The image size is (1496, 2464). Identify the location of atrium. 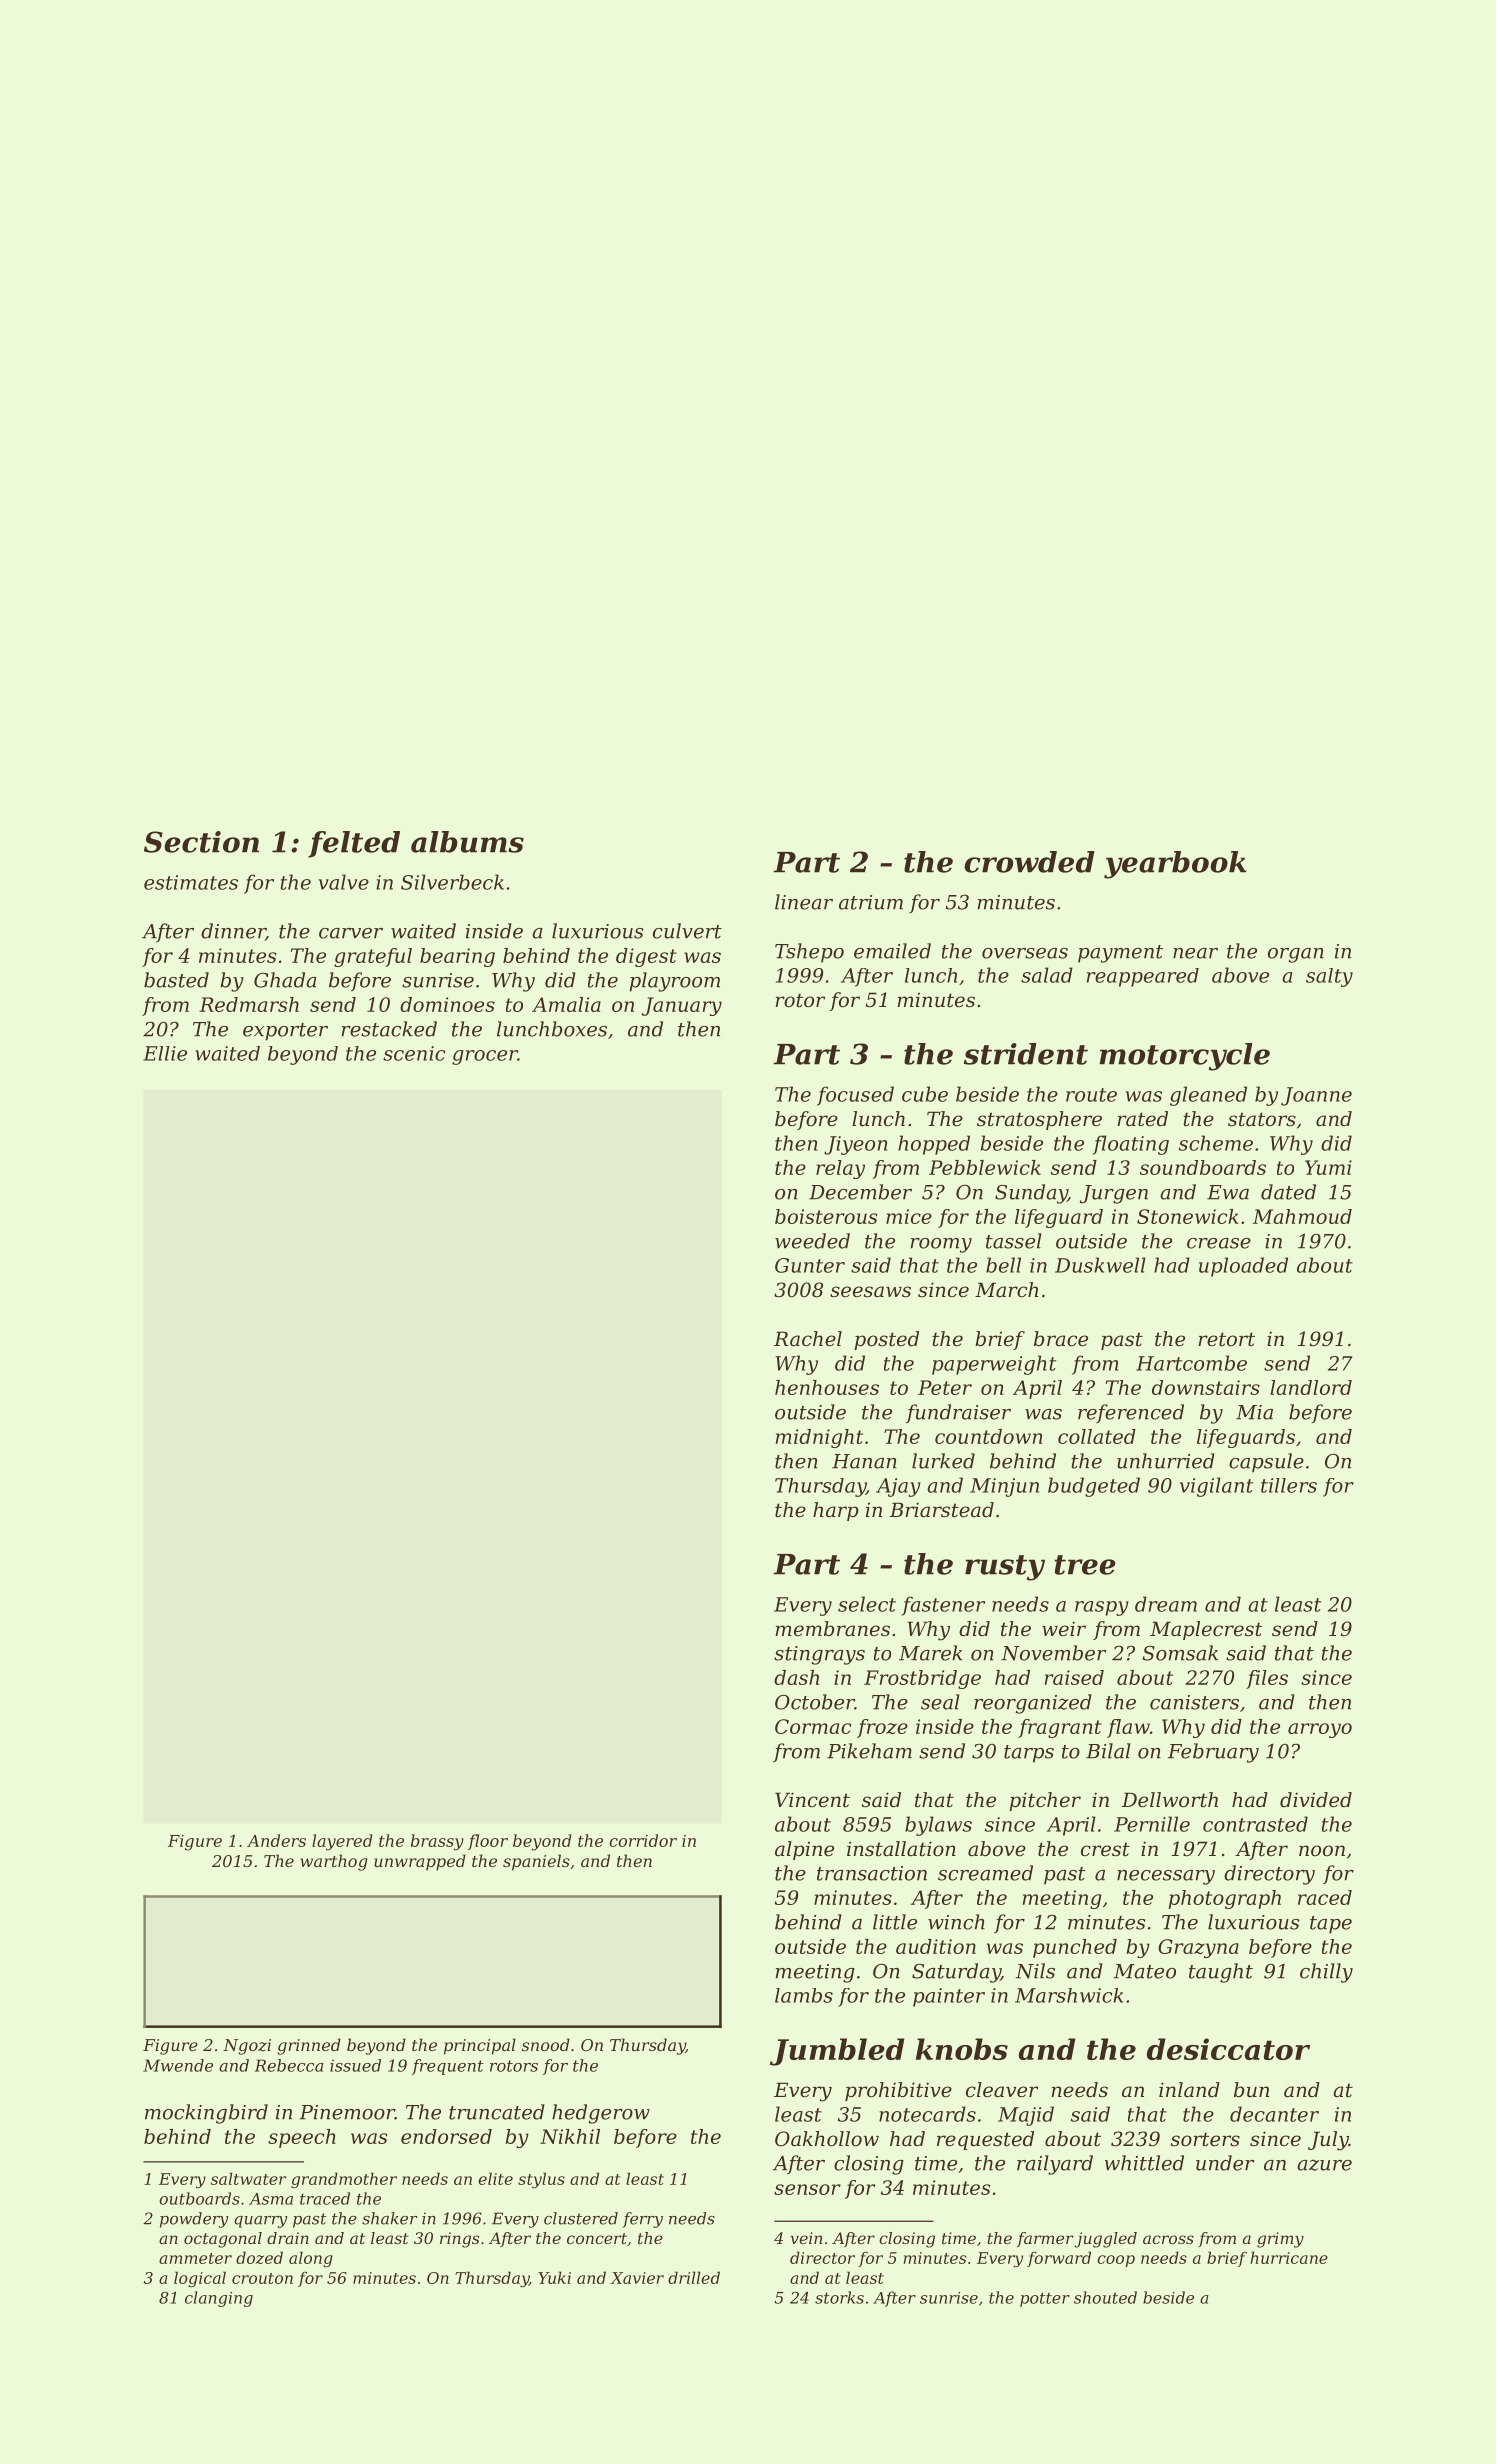
(871, 902).
